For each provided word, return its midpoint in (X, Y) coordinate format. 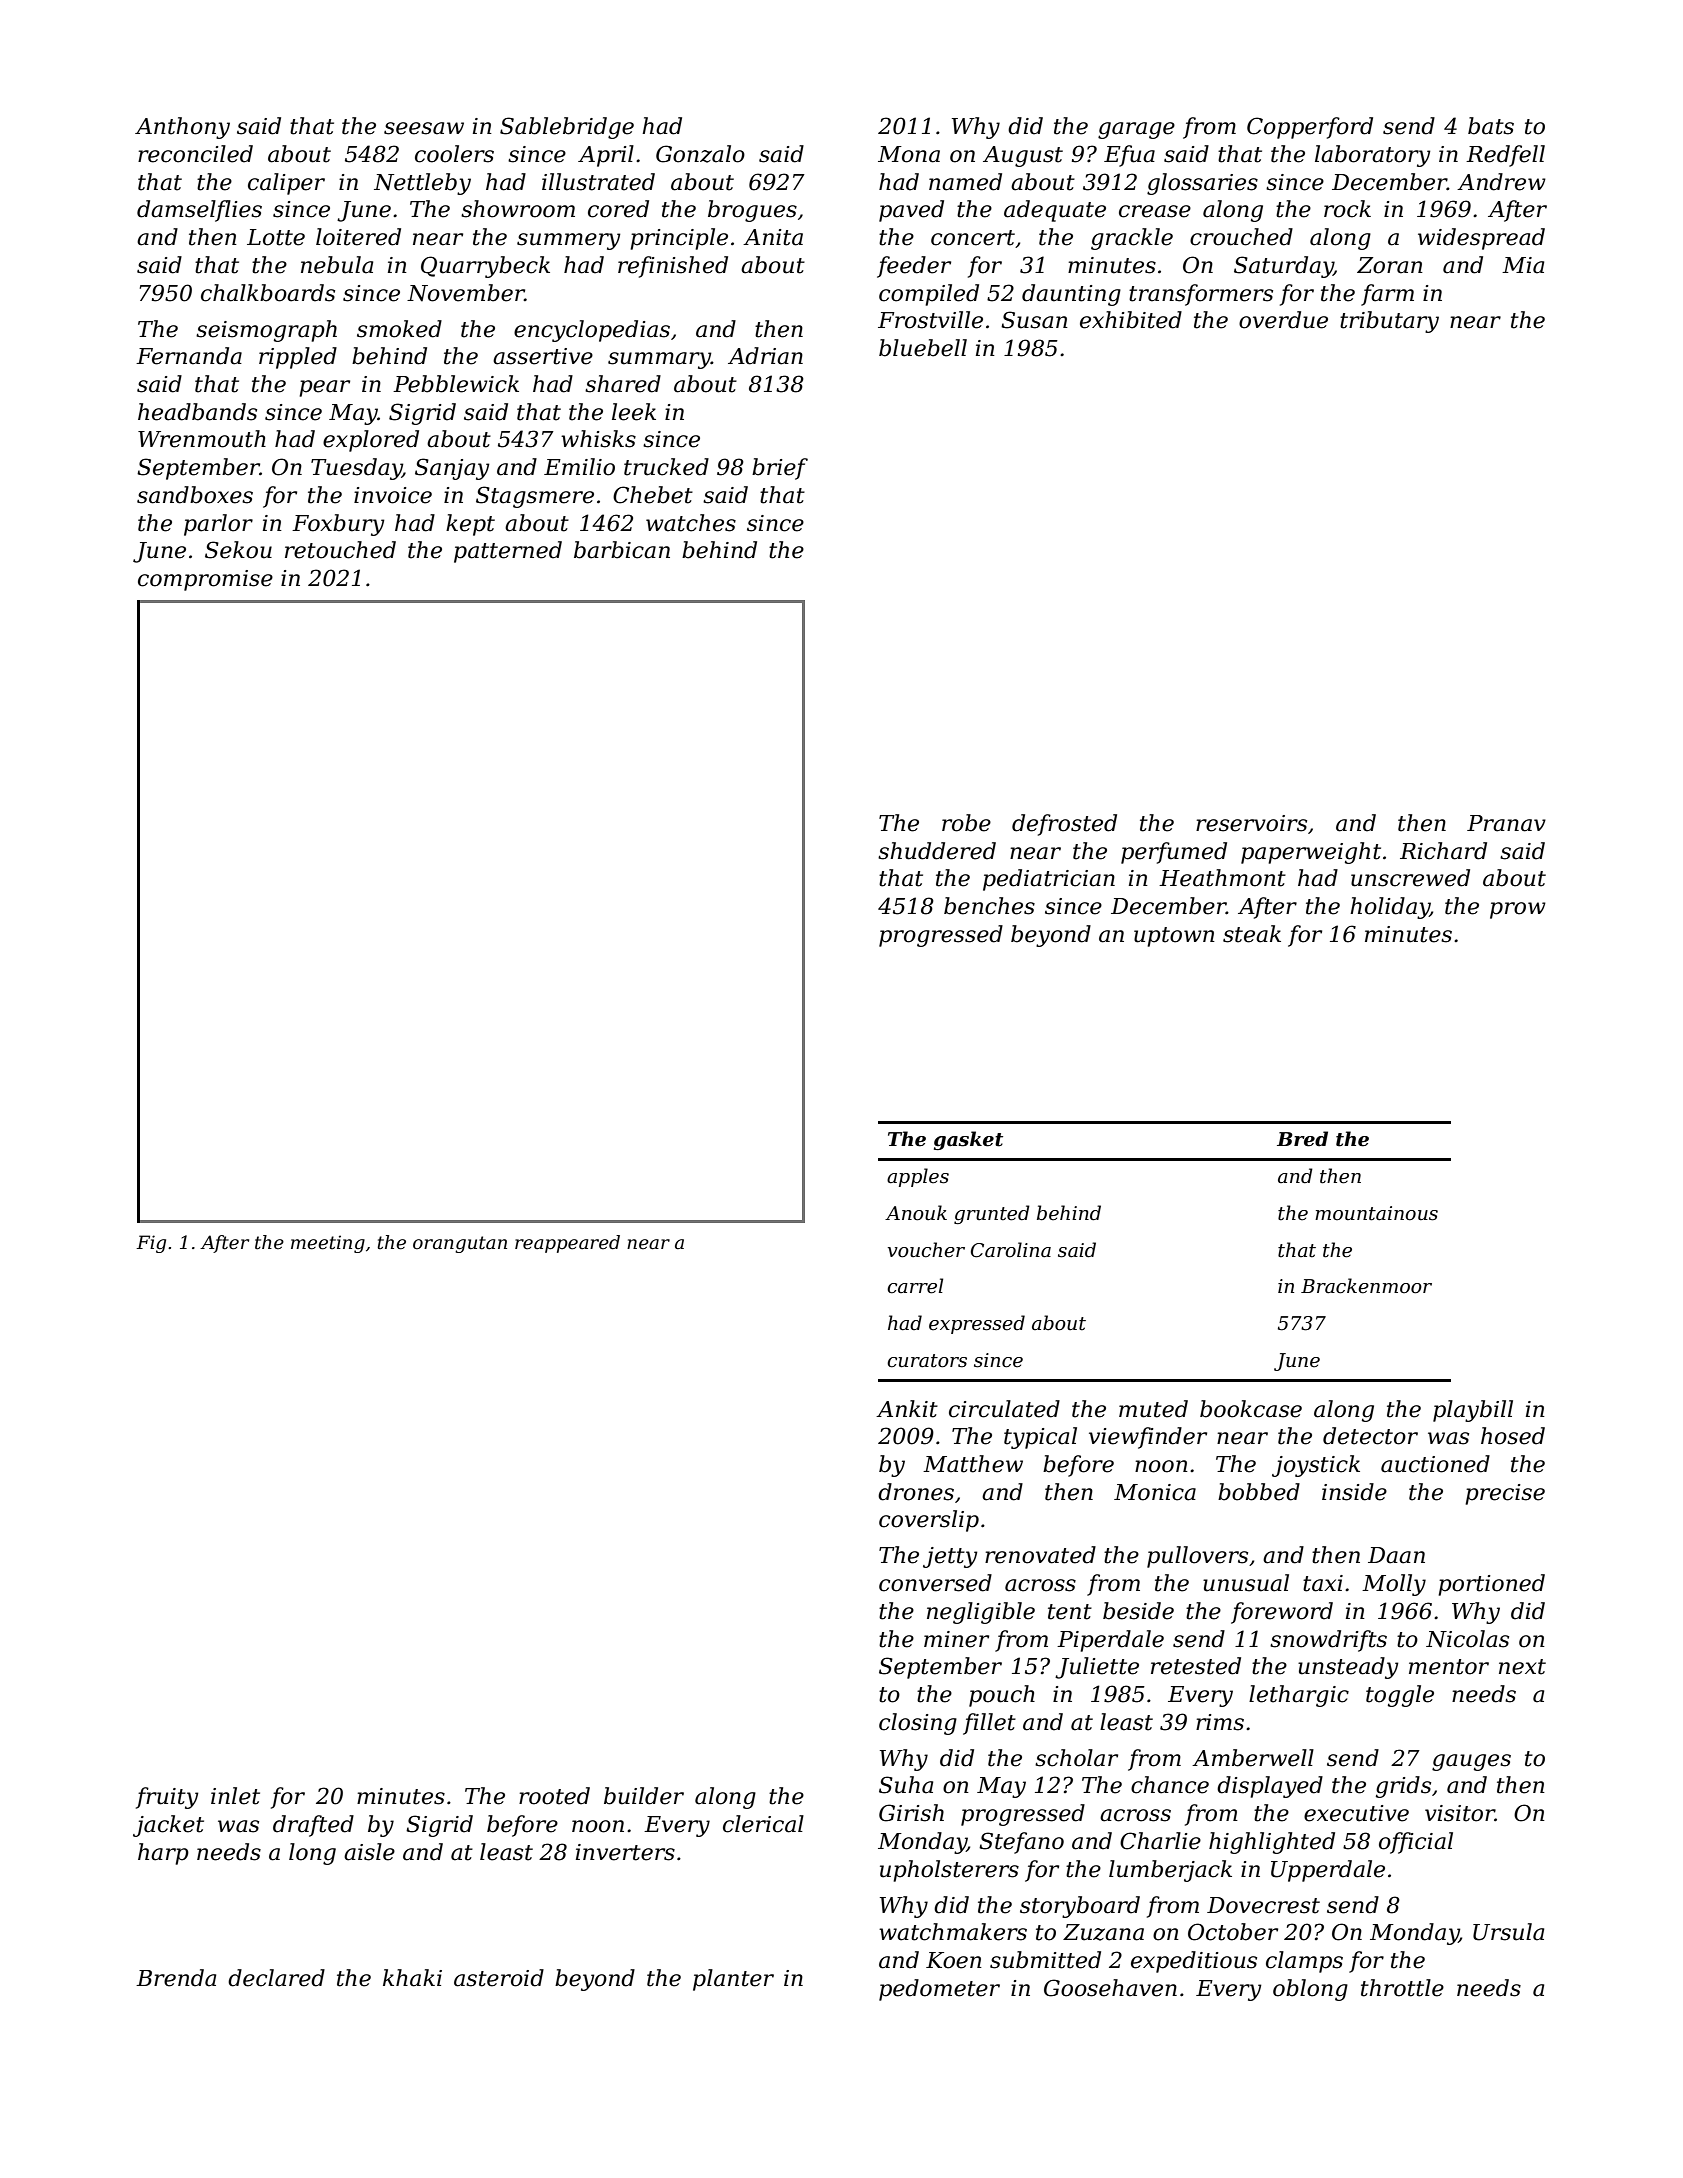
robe (966, 823)
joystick (1316, 1466)
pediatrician (1049, 880)
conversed (935, 1583)
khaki (412, 1978)
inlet (235, 1796)
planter (733, 1980)
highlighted (1272, 1843)
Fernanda (189, 356)
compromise (205, 580)
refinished (673, 267)
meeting (328, 1244)
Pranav (1506, 823)
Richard (1443, 851)
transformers (1201, 295)
